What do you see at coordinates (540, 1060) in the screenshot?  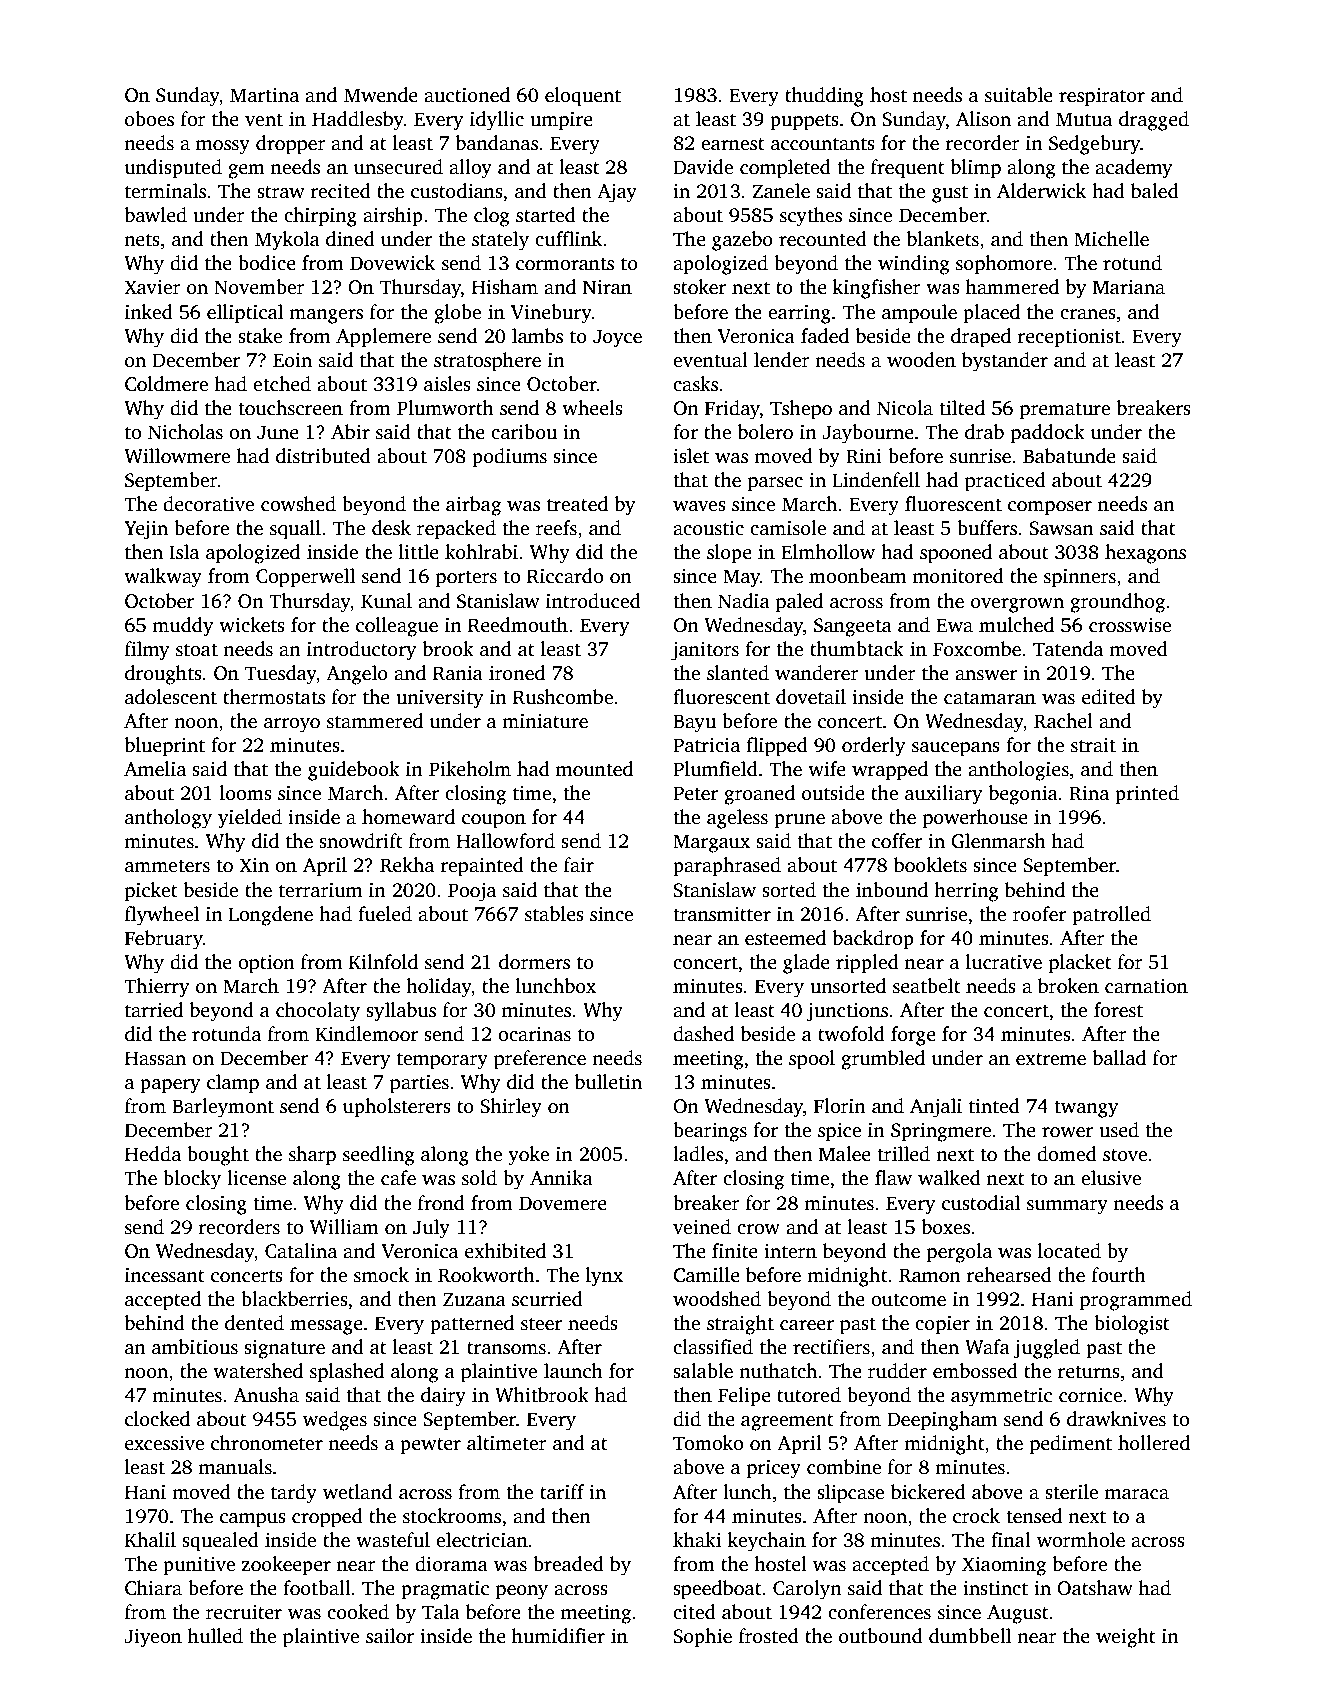 I see `preference` at bounding box center [540, 1060].
